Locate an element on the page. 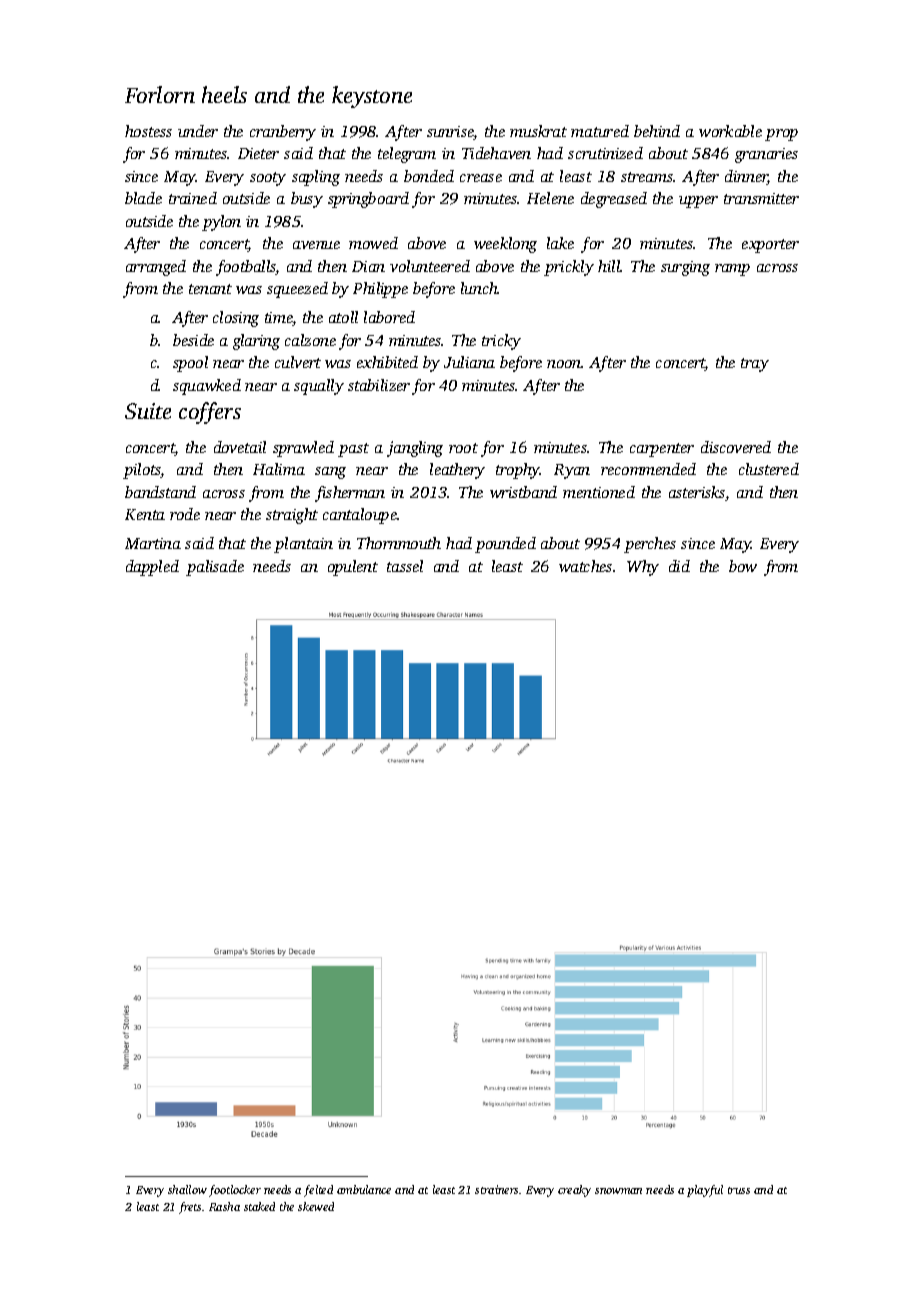 This page has height=1311, width=924. blade is located at coordinates (143, 198).
